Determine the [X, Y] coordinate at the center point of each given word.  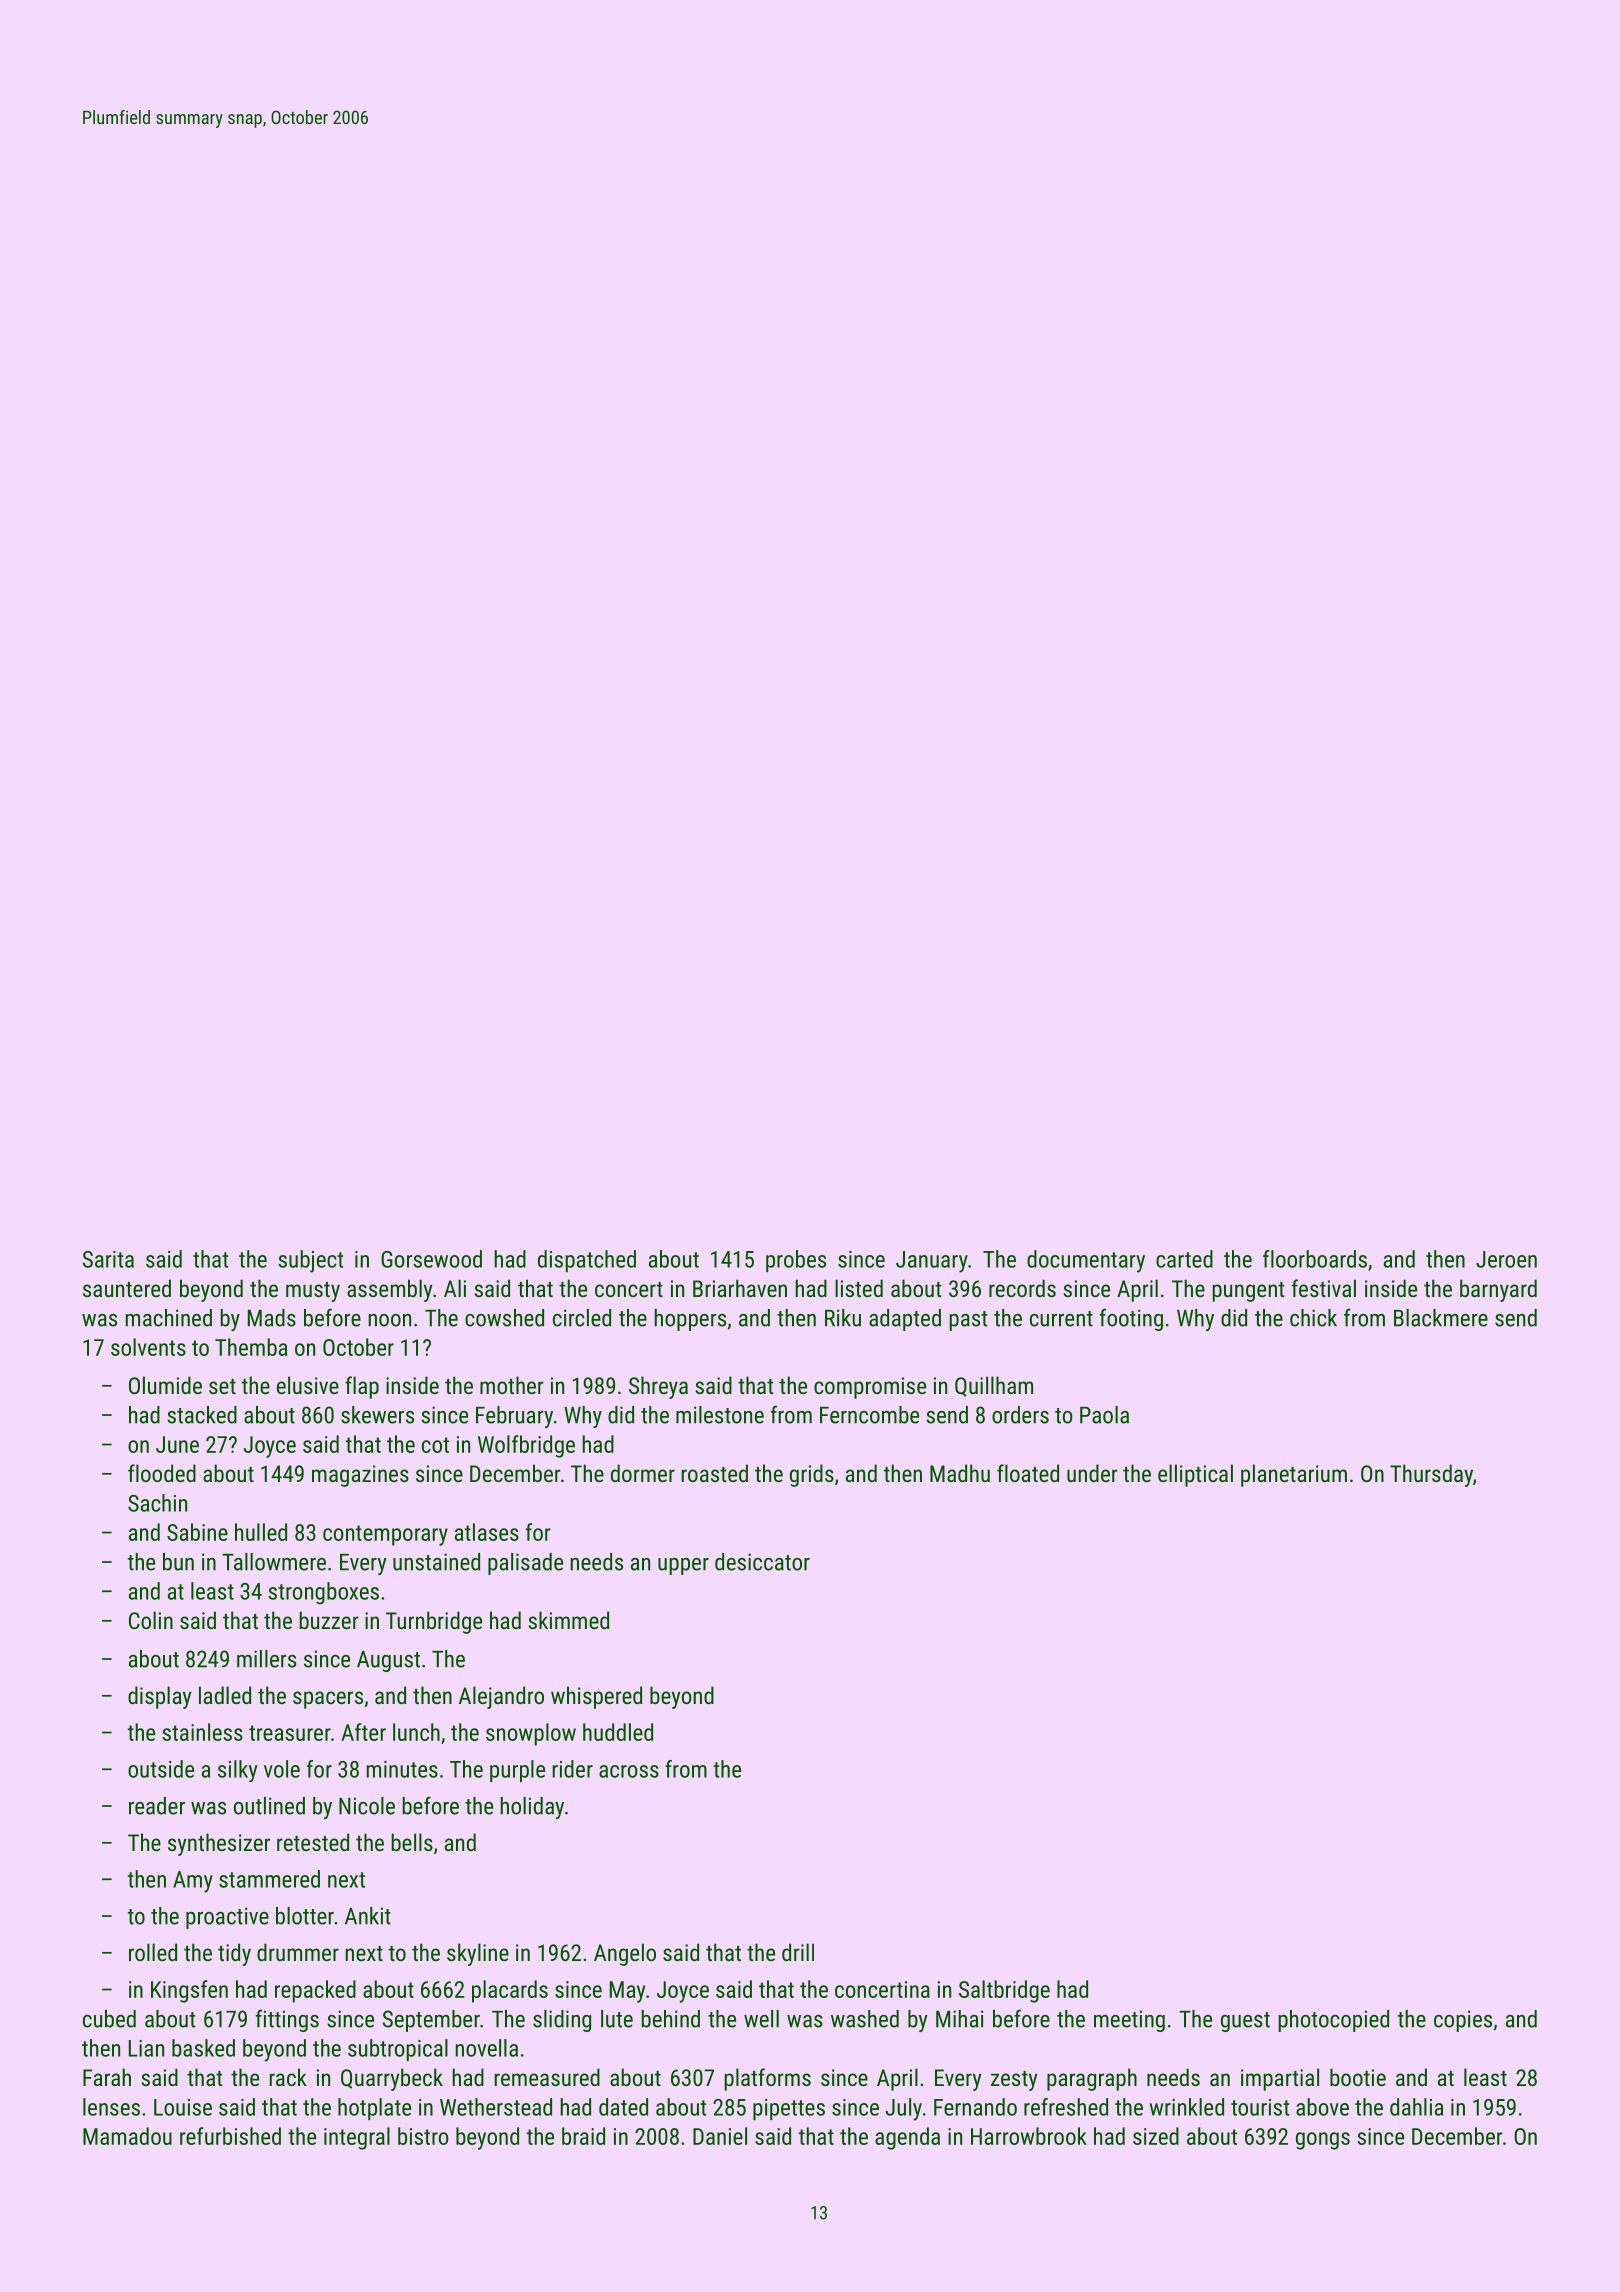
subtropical [398, 2050]
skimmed [569, 1620]
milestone [720, 1415]
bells [412, 1842]
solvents [148, 1347]
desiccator [762, 1562]
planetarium [1294, 1475]
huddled [618, 1732]
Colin [151, 1620]
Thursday [1431, 1475]
